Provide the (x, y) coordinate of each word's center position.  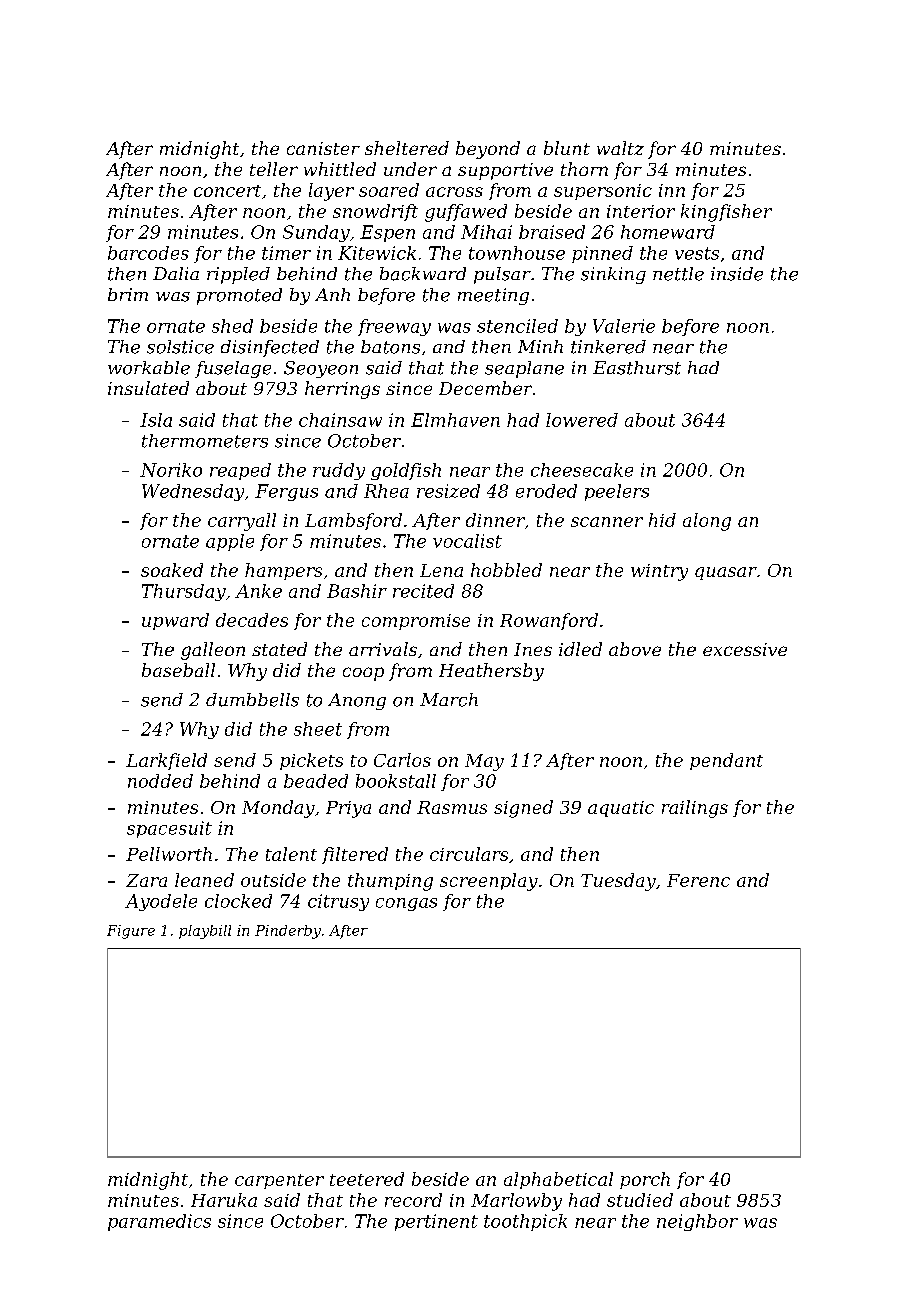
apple (230, 542)
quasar (726, 573)
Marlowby (516, 1202)
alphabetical (558, 1180)
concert (227, 191)
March (449, 700)
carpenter (279, 1181)
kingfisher (726, 213)
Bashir (357, 591)
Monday (278, 809)
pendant (726, 761)
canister (323, 148)
